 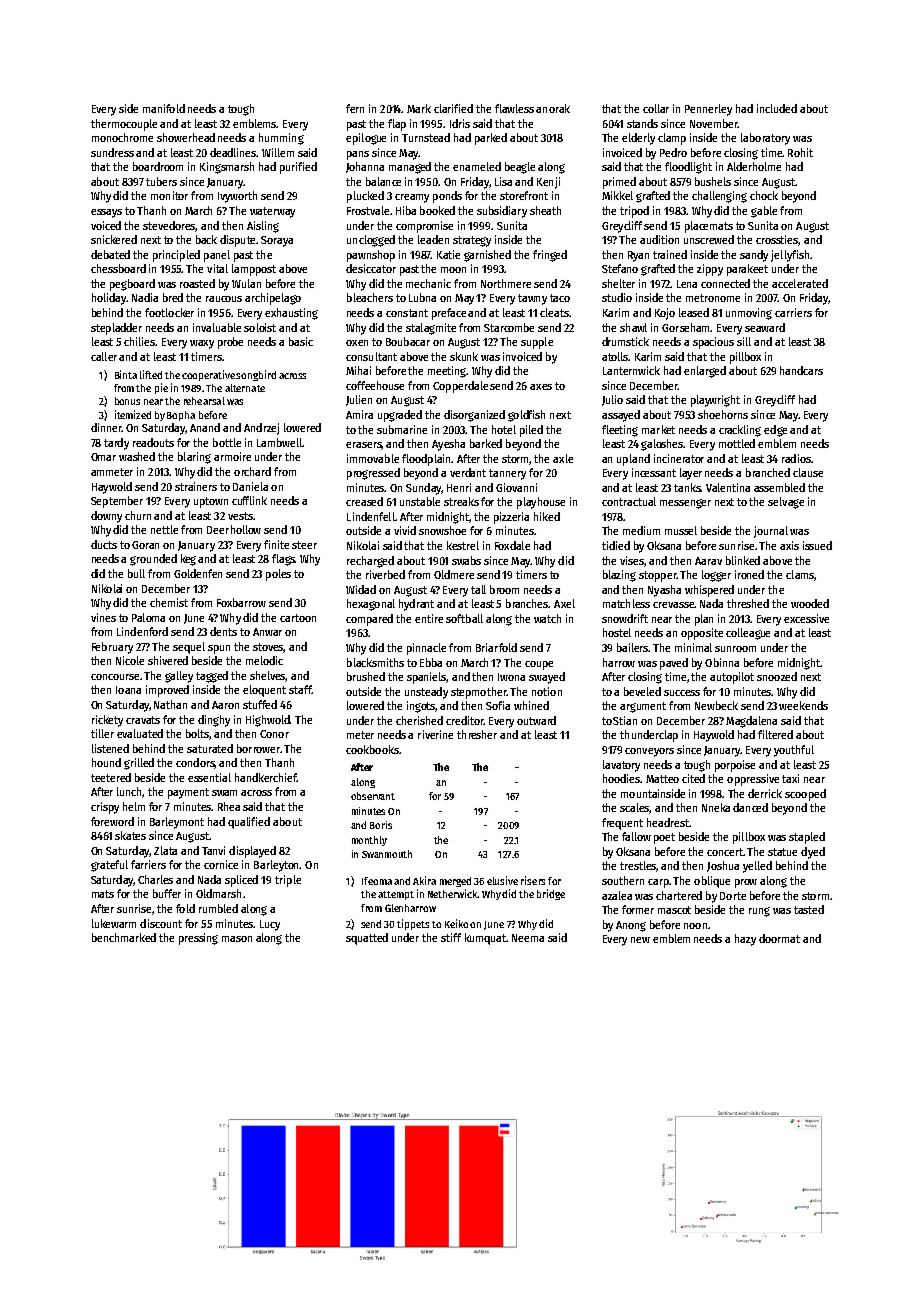 I want to click on enlarged, so click(x=705, y=372).
